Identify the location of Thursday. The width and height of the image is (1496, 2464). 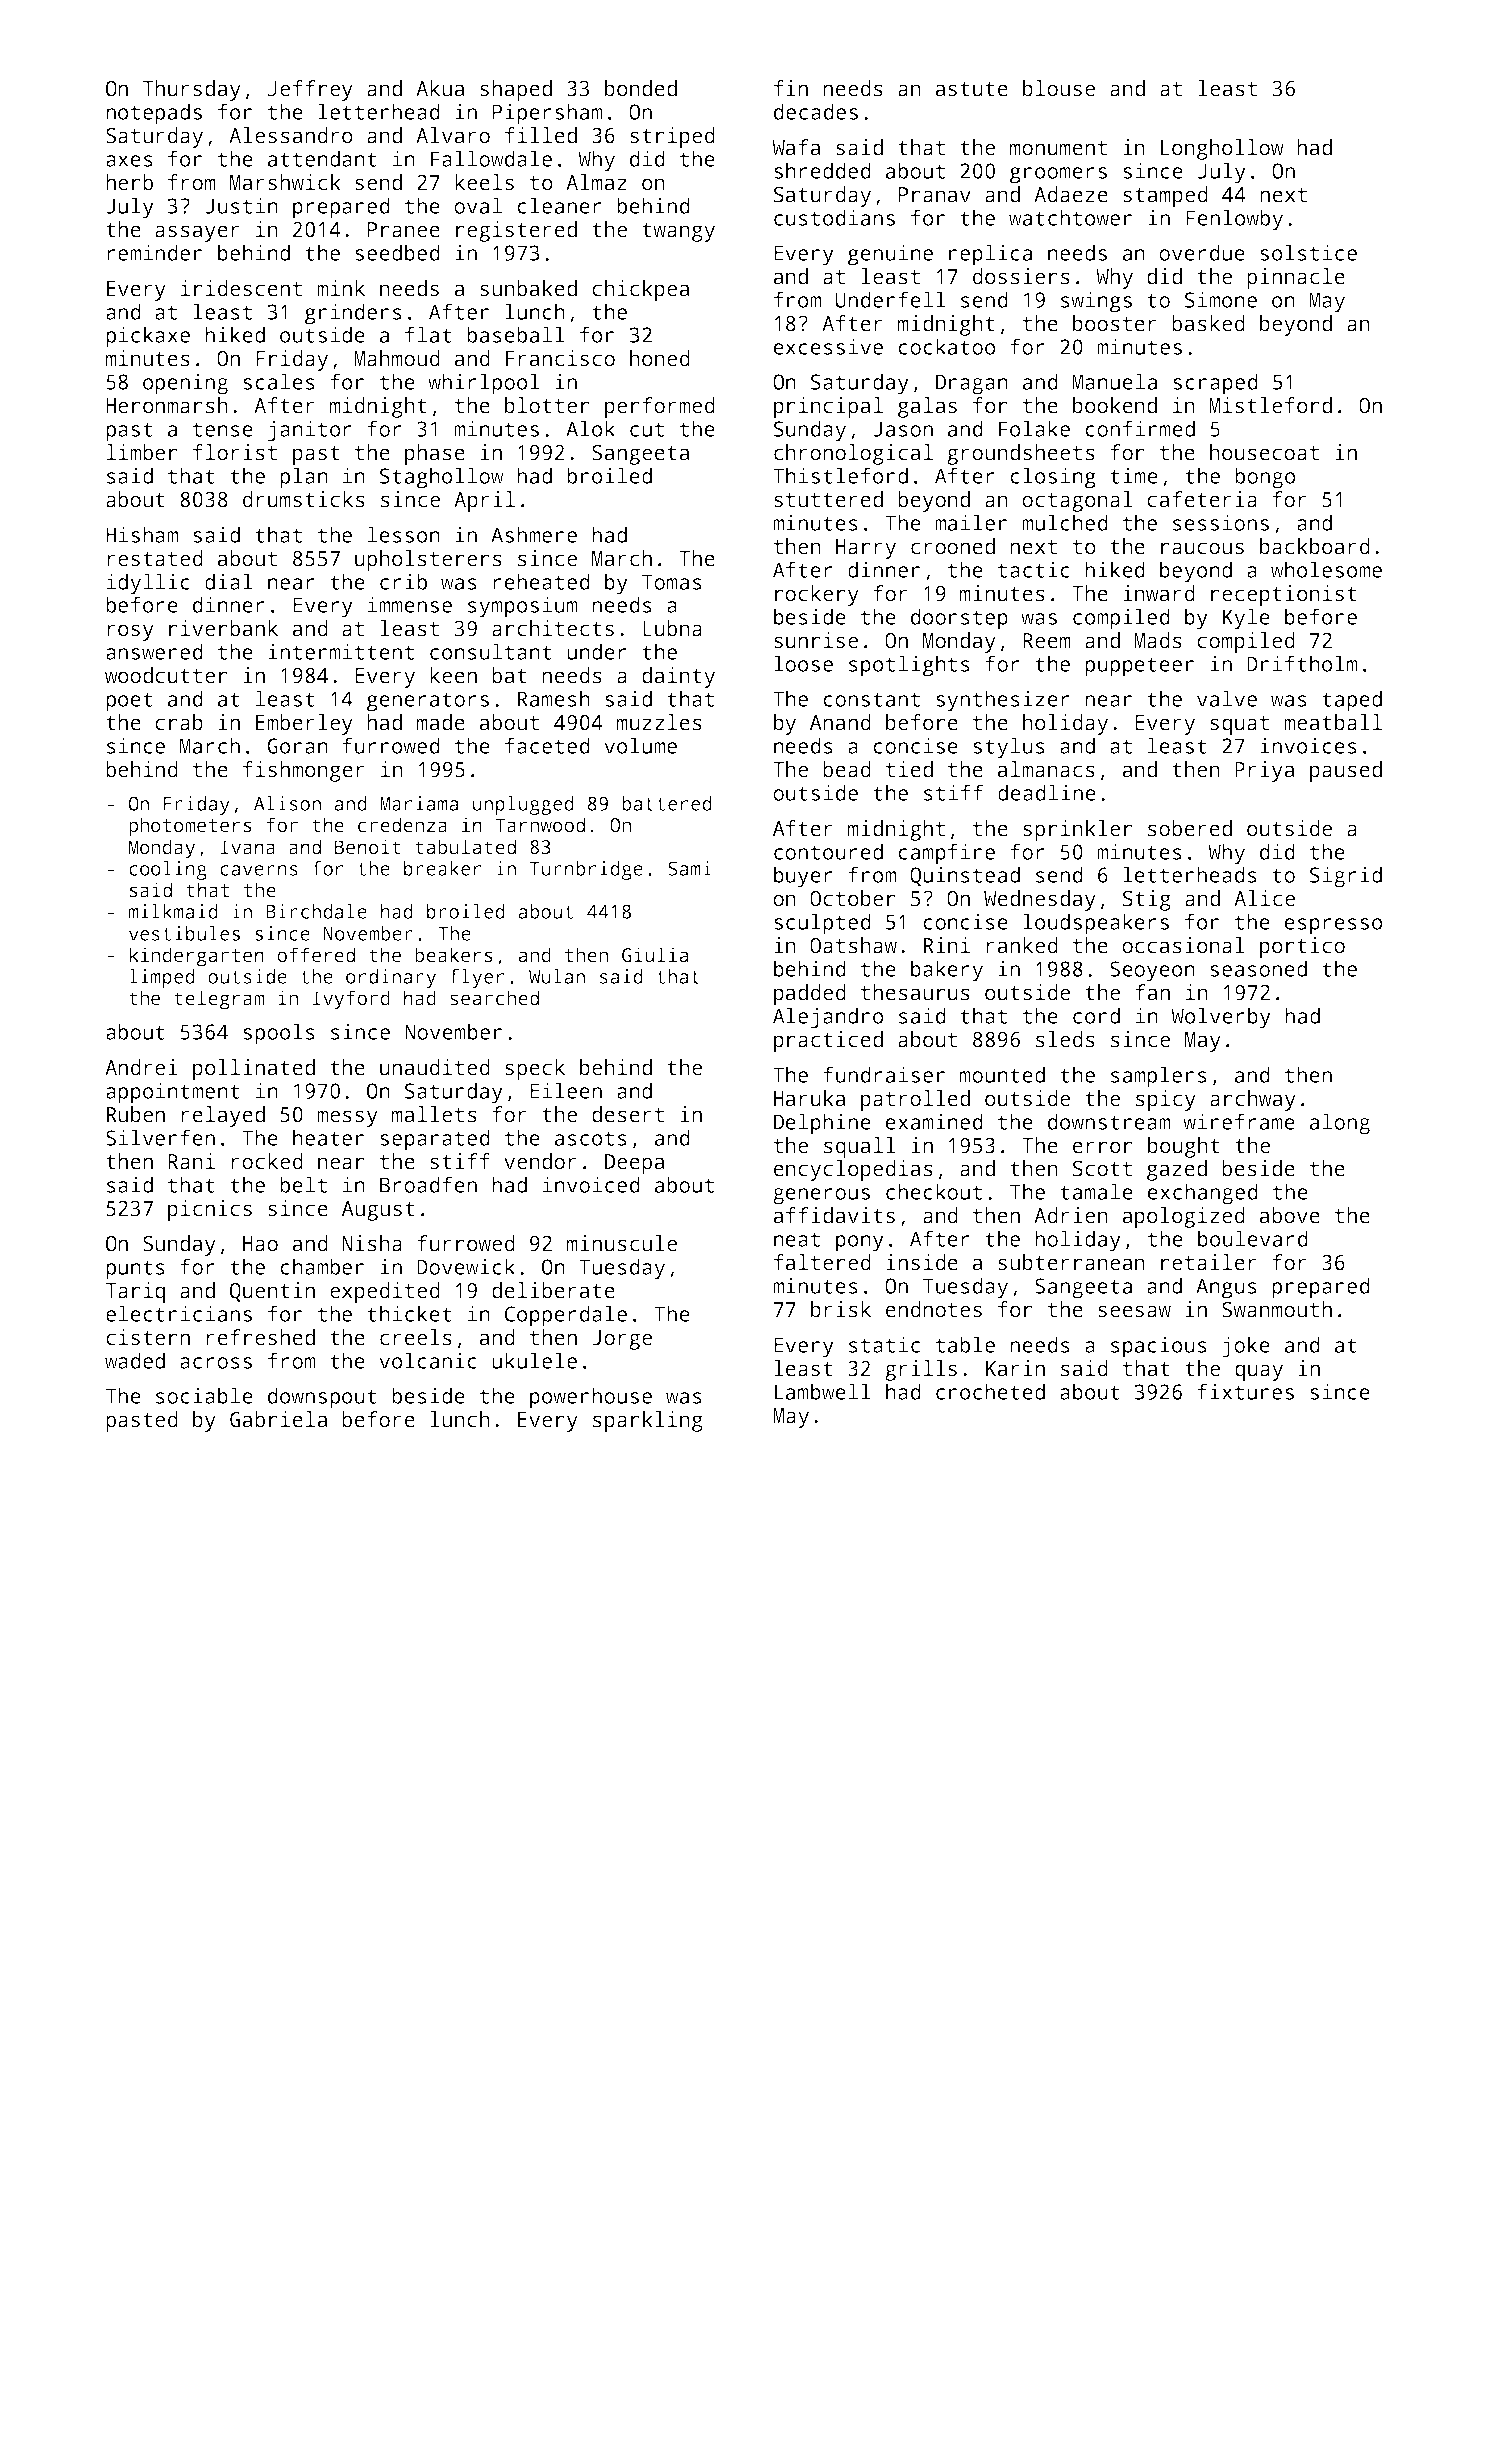
(192, 90).
